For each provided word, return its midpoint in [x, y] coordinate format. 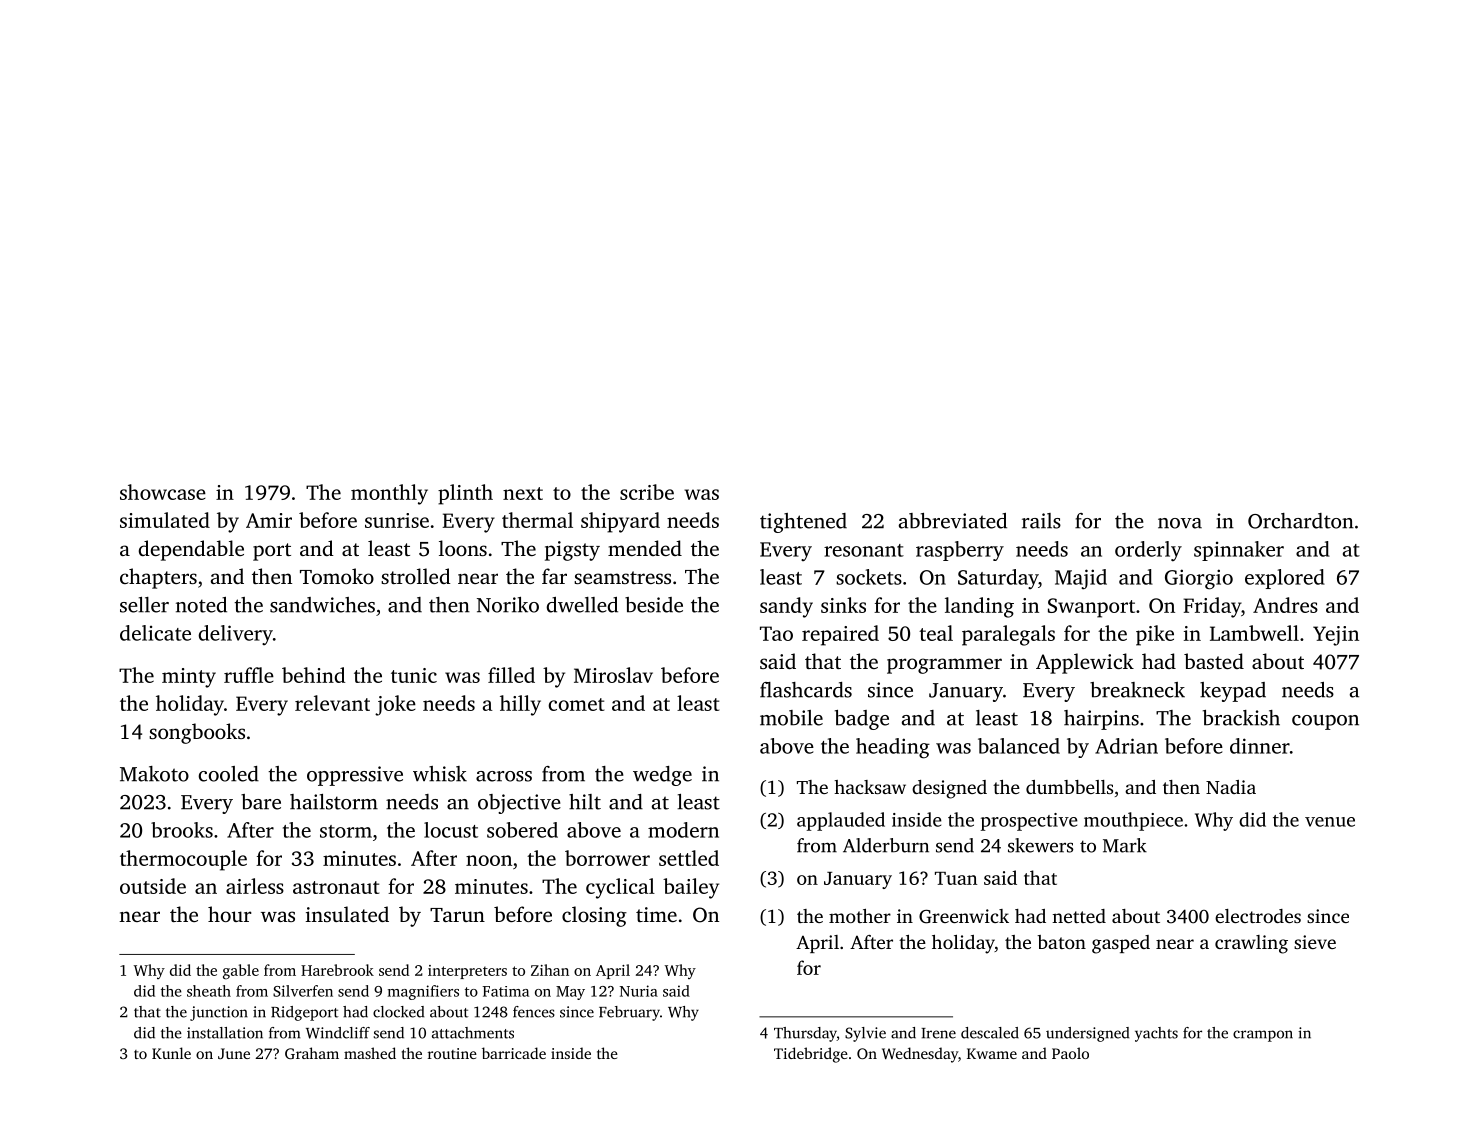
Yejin [1336, 636]
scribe [647, 492]
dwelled [582, 605]
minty [189, 678]
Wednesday [920, 1055]
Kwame [992, 1053]
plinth [465, 494]
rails [1041, 521]
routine [452, 1053]
